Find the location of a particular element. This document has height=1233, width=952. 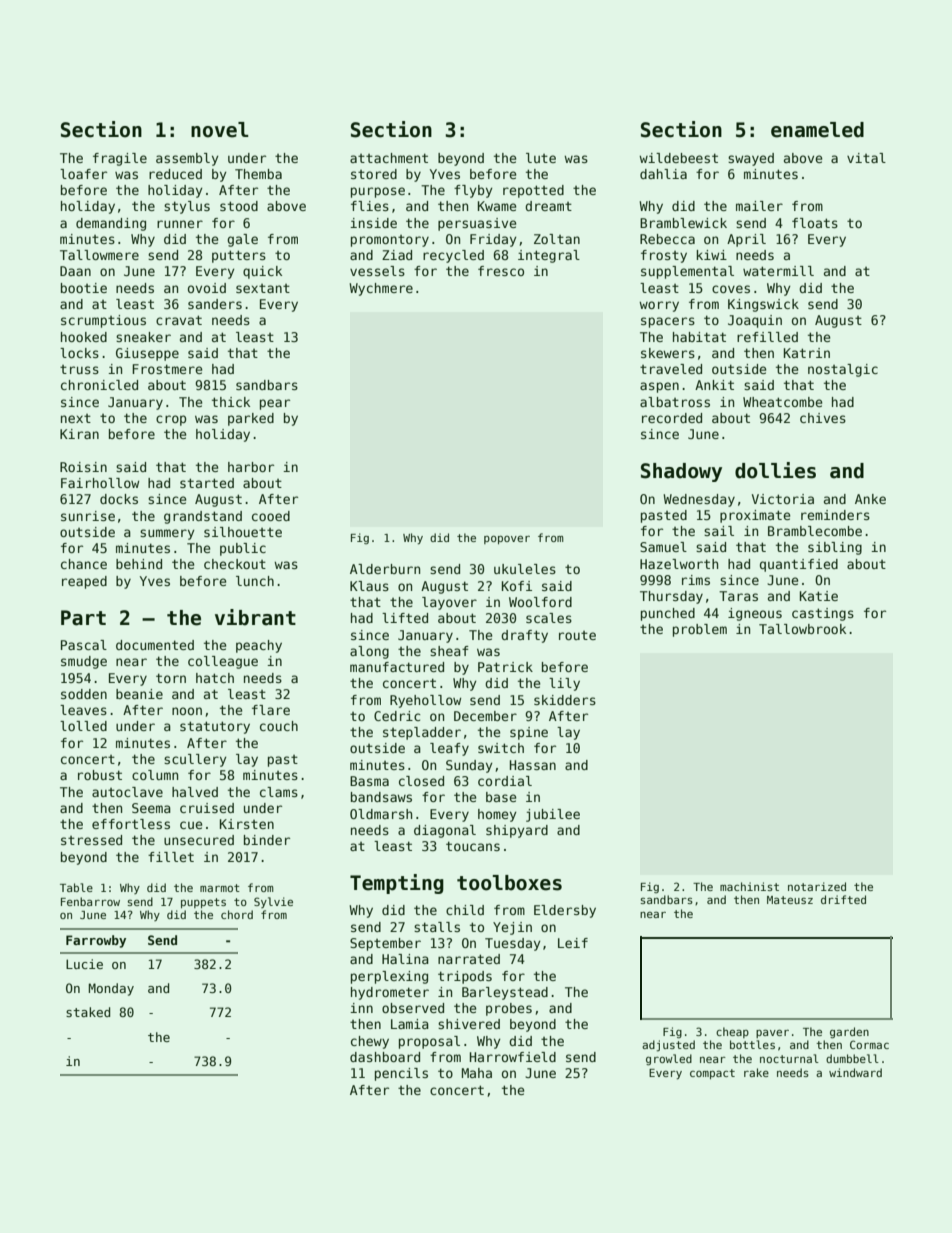

staked is located at coordinates (88, 1012).
